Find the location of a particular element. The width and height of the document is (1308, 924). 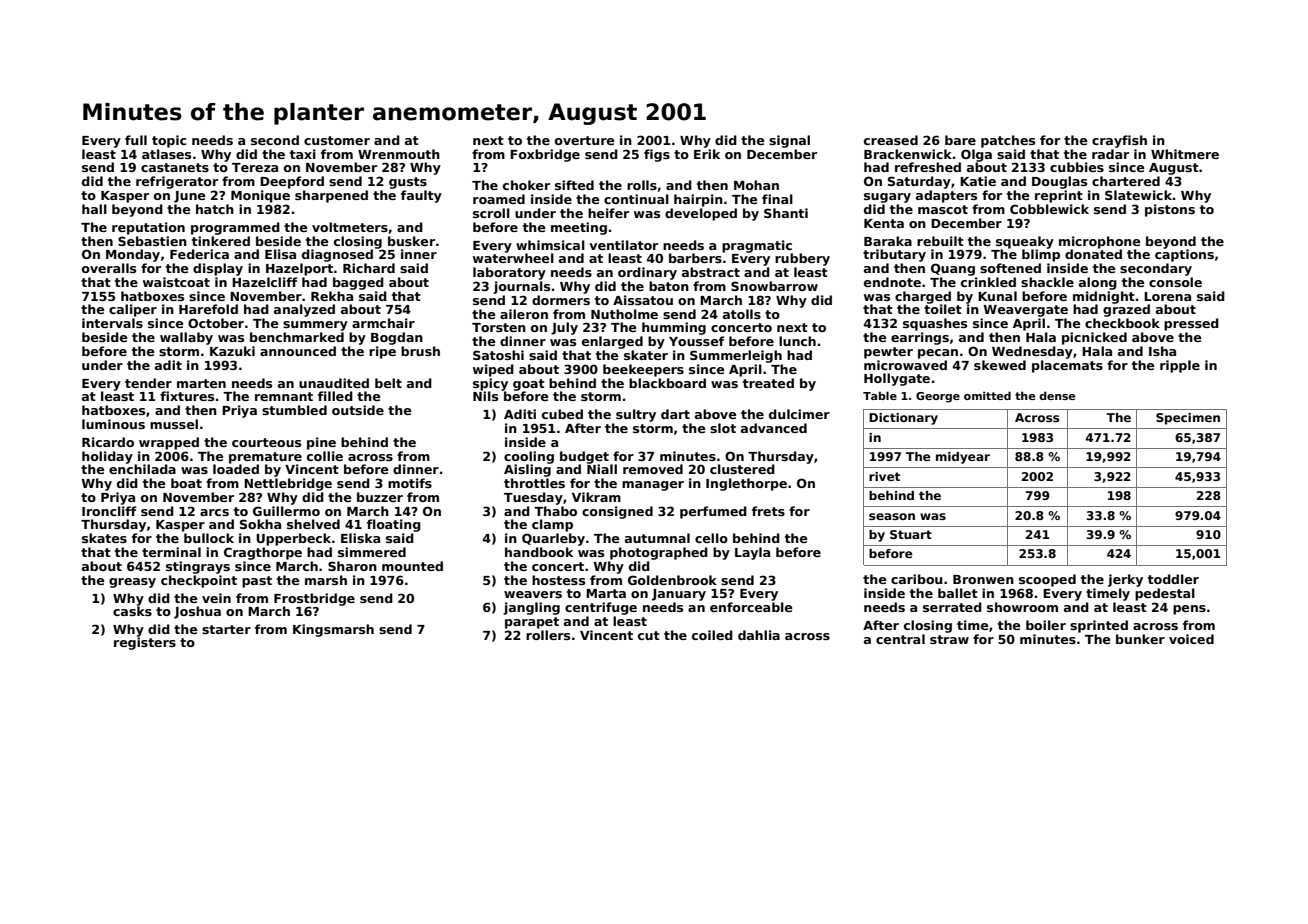

Stuart is located at coordinates (911, 534).
